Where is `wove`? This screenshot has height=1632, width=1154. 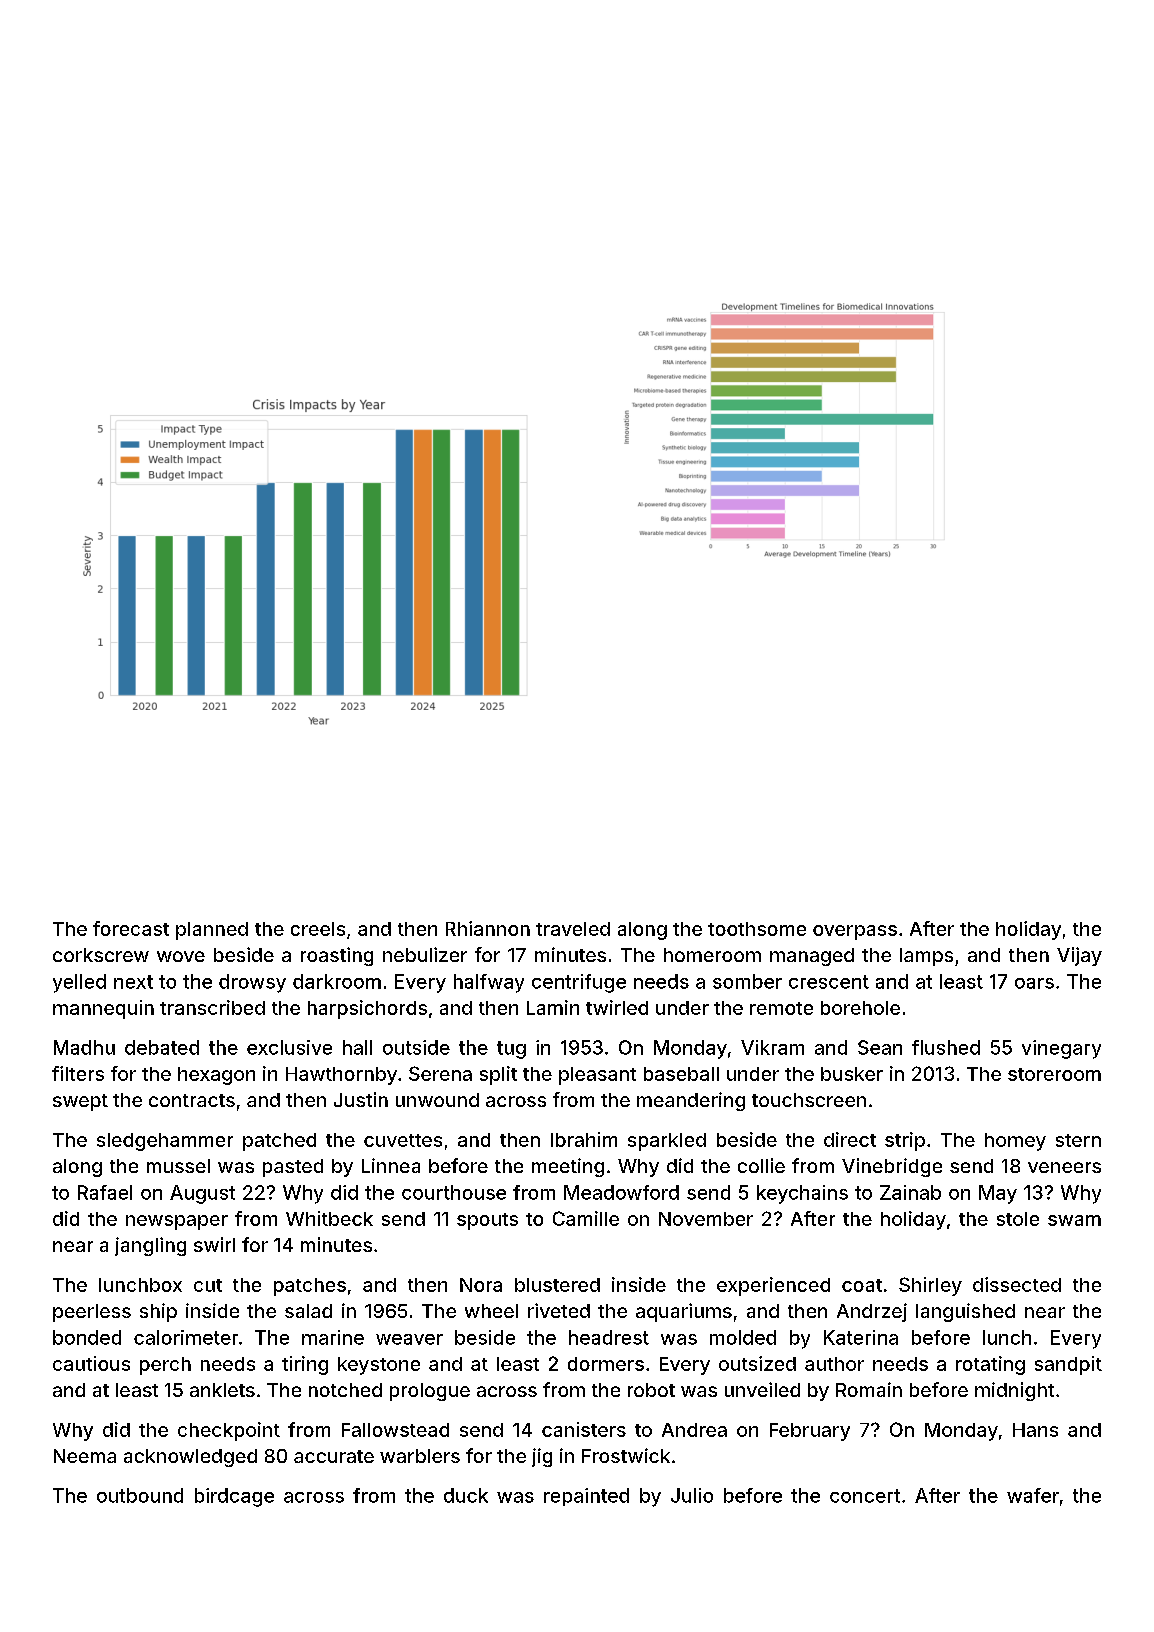 wove is located at coordinates (181, 956).
